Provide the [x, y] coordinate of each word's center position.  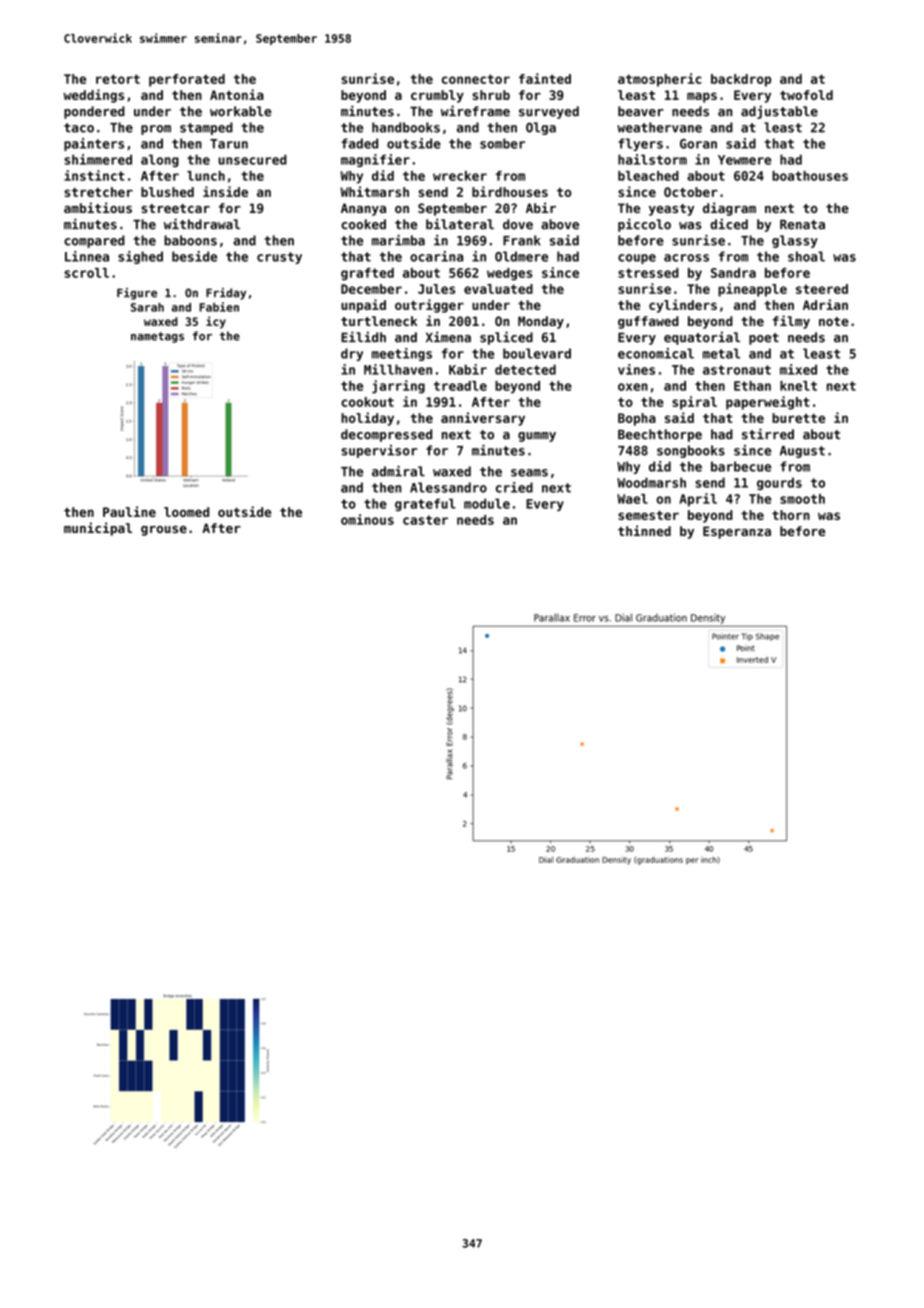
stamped [206, 128]
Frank [522, 240]
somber [502, 143]
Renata [802, 224]
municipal [98, 529]
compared [94, 241]
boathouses [810, 176]
